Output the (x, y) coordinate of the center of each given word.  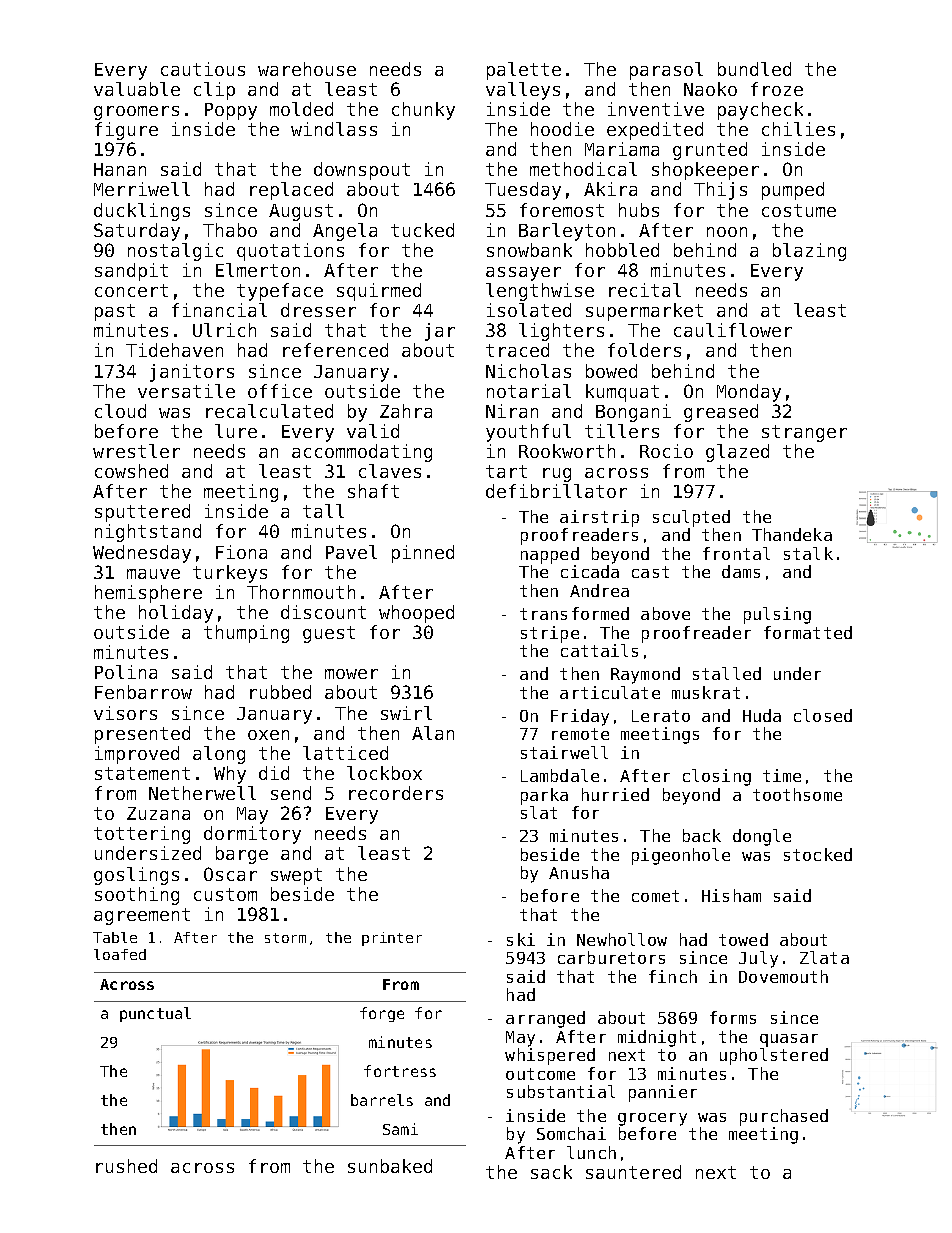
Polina (126, 672)
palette (524, 71)
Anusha (579, 872)
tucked (422, 230)
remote (580, 734)
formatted (808, 632)
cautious (203, 69)
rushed (126, 1166)
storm (285, 938)
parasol (666, 71)
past (115, 312)
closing (717, 777)
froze (777, 89)
